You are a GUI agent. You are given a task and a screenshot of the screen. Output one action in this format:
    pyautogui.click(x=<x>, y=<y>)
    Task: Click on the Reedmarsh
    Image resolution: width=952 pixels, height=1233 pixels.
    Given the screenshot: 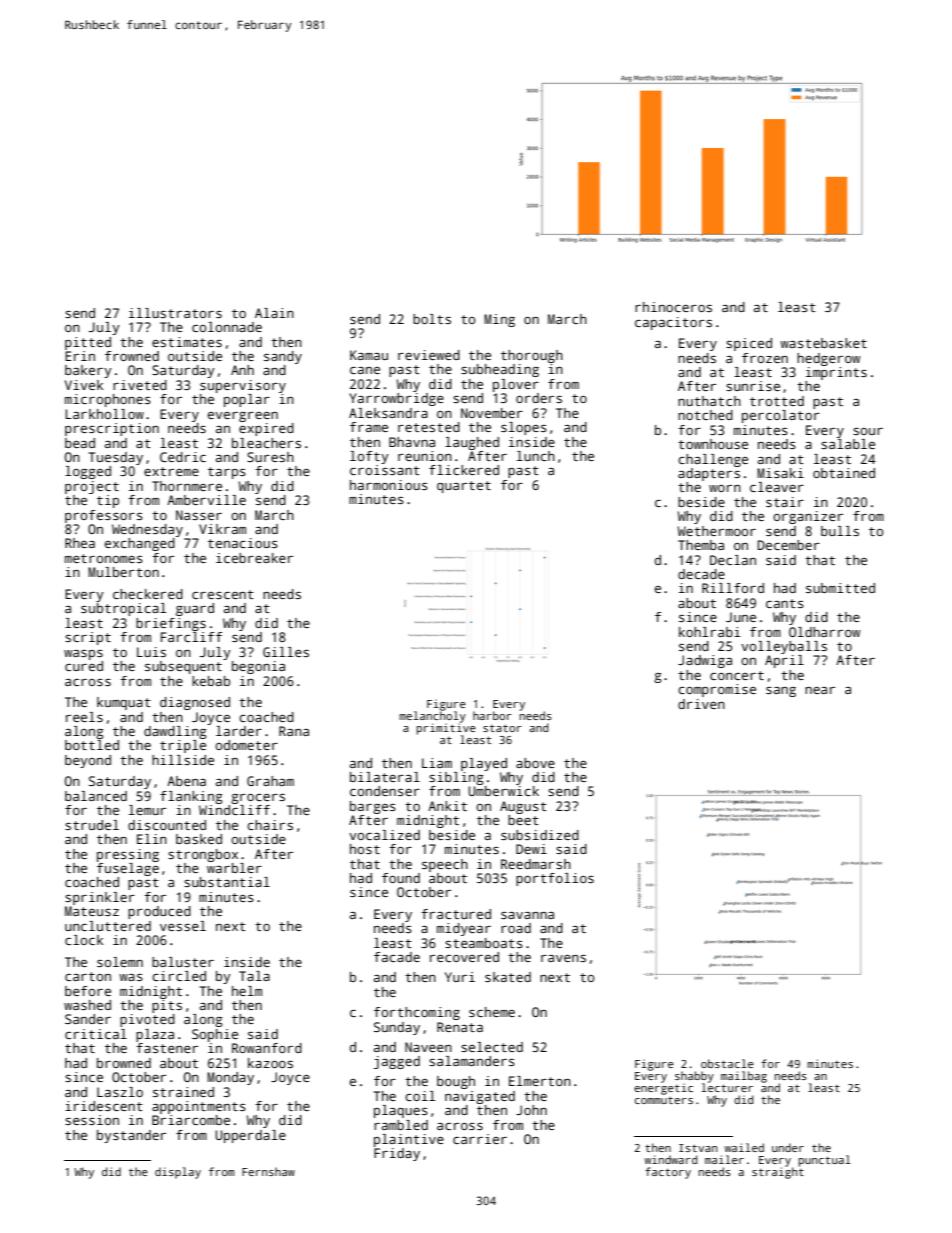 What is the action you would take?
    pyautogui.click(x=536, y=864)
